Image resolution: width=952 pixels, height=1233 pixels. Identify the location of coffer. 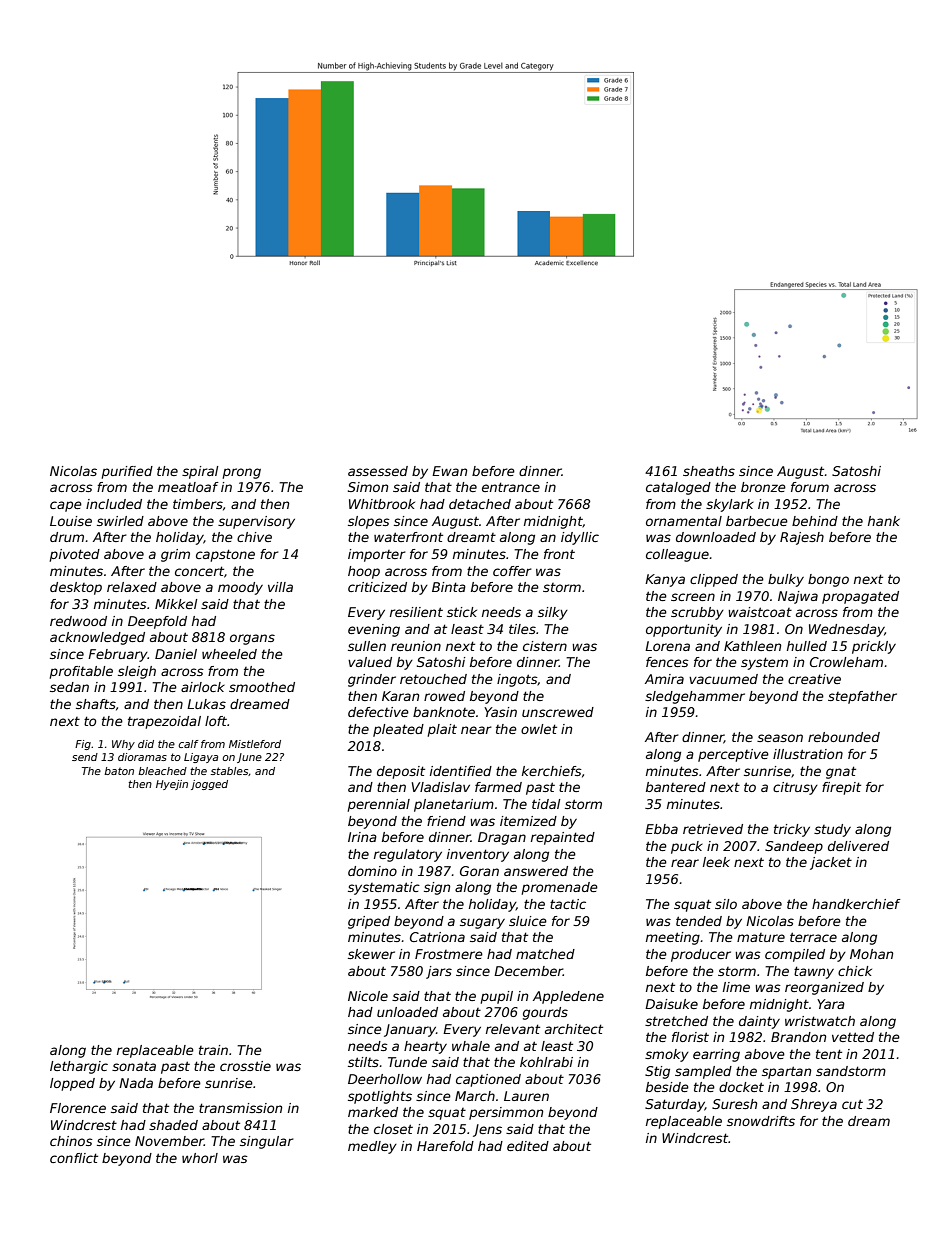
(512, 571).
